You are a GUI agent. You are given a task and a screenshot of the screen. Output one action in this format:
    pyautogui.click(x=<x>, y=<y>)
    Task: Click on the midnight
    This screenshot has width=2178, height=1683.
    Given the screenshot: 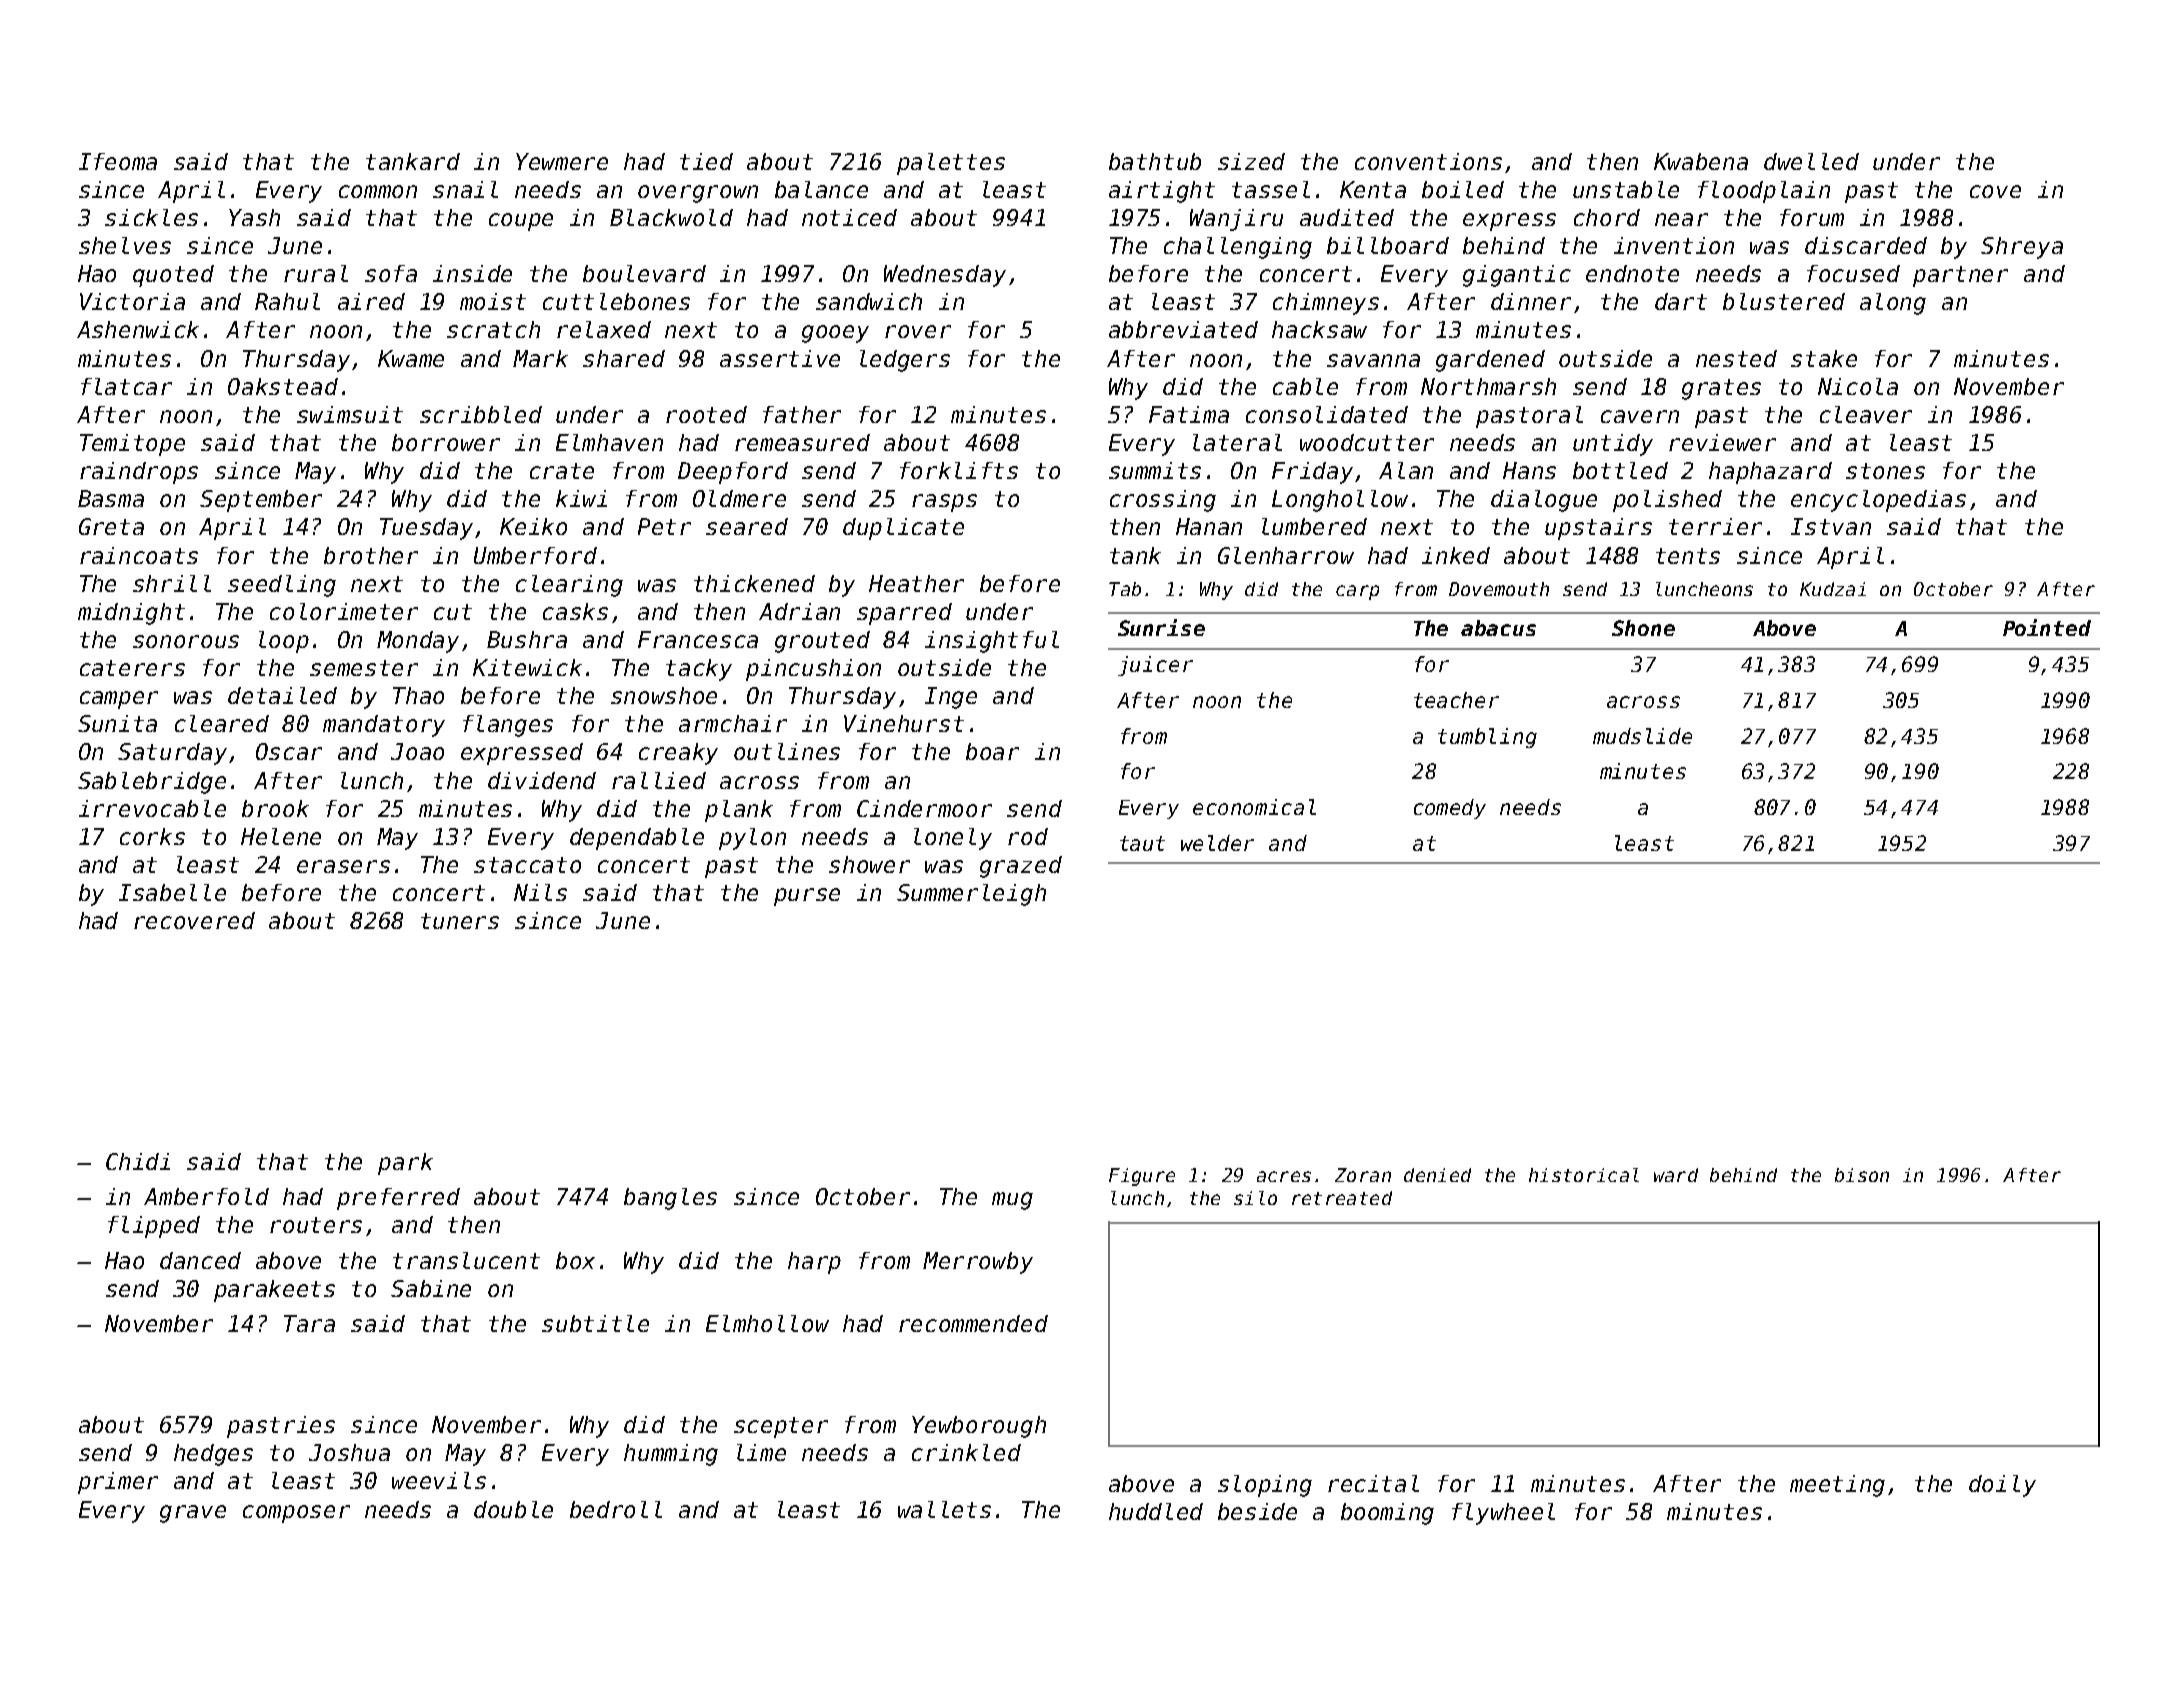 What is the action you would take?
    pyautogui.click(x=131, y=614)
